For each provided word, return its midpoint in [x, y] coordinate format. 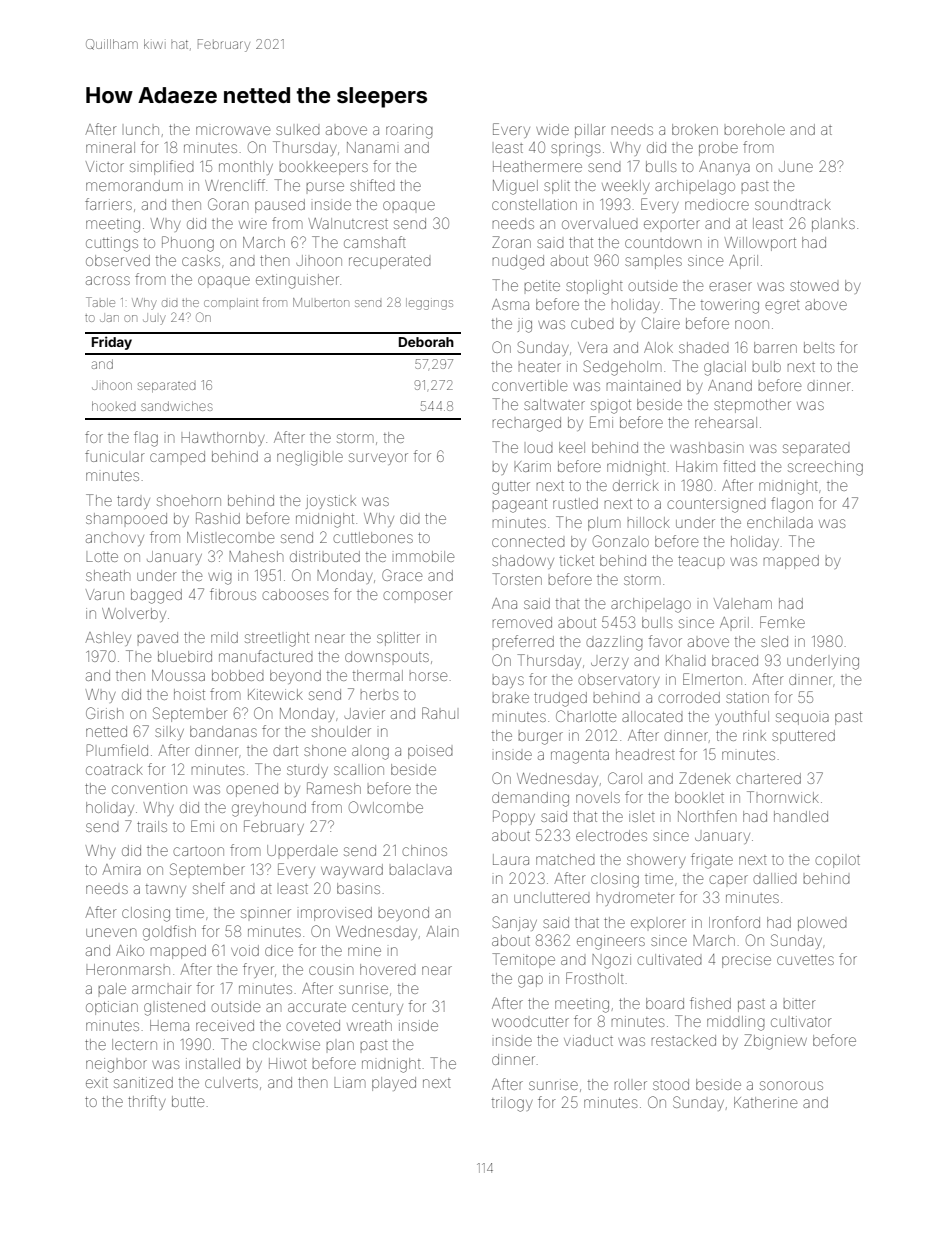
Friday [112, 343]
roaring [409, 131]
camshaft [375, 242]
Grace [402, 575]
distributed [325, 556]
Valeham [743, 603]
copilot [837, 861]
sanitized [143, 1082]
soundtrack [793, 204]
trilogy [512, 1104]
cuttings [112, 244]
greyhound [269, 809]
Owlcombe [386, 807]
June [796, 166]
